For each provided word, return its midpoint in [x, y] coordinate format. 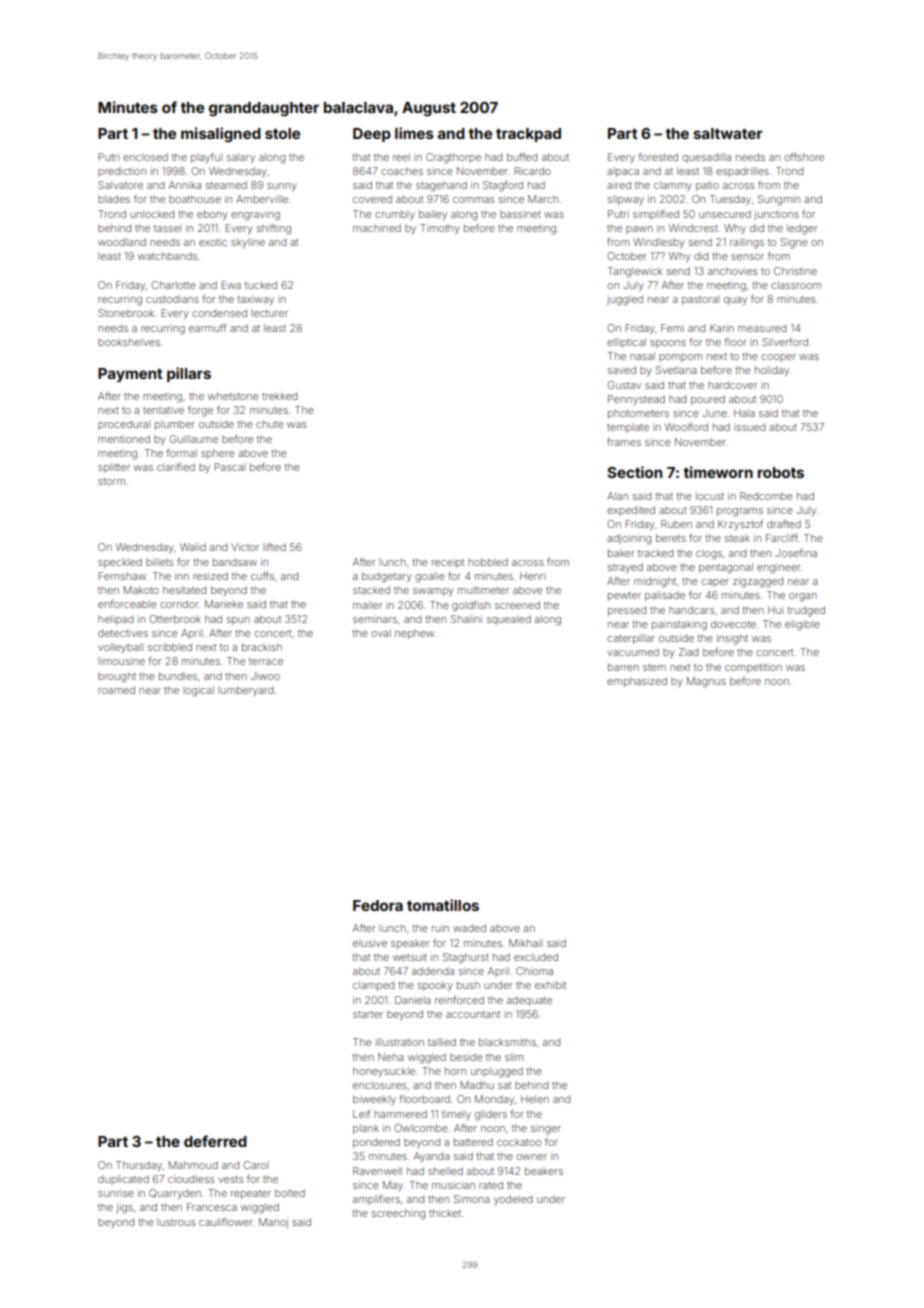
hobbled [488, 562]
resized [210, 576]
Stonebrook [126, 313]
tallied [442, 1042]
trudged [806, 611]
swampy [433, 592]
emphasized [637, 682]
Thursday [139, 1166]
